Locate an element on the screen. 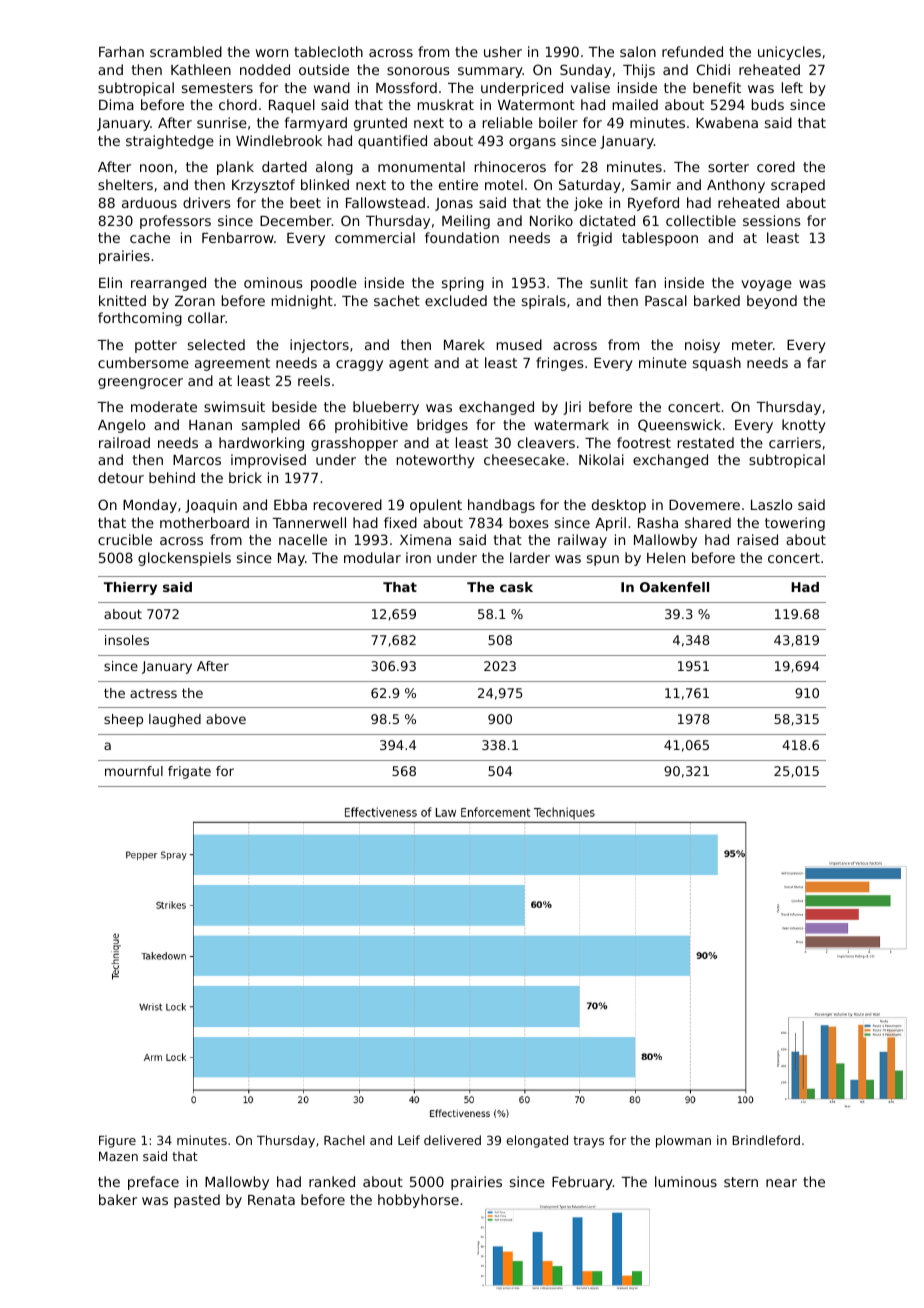 This screenshot has height=1308, width=924. scrambled is located at coordinates (186, 51).
